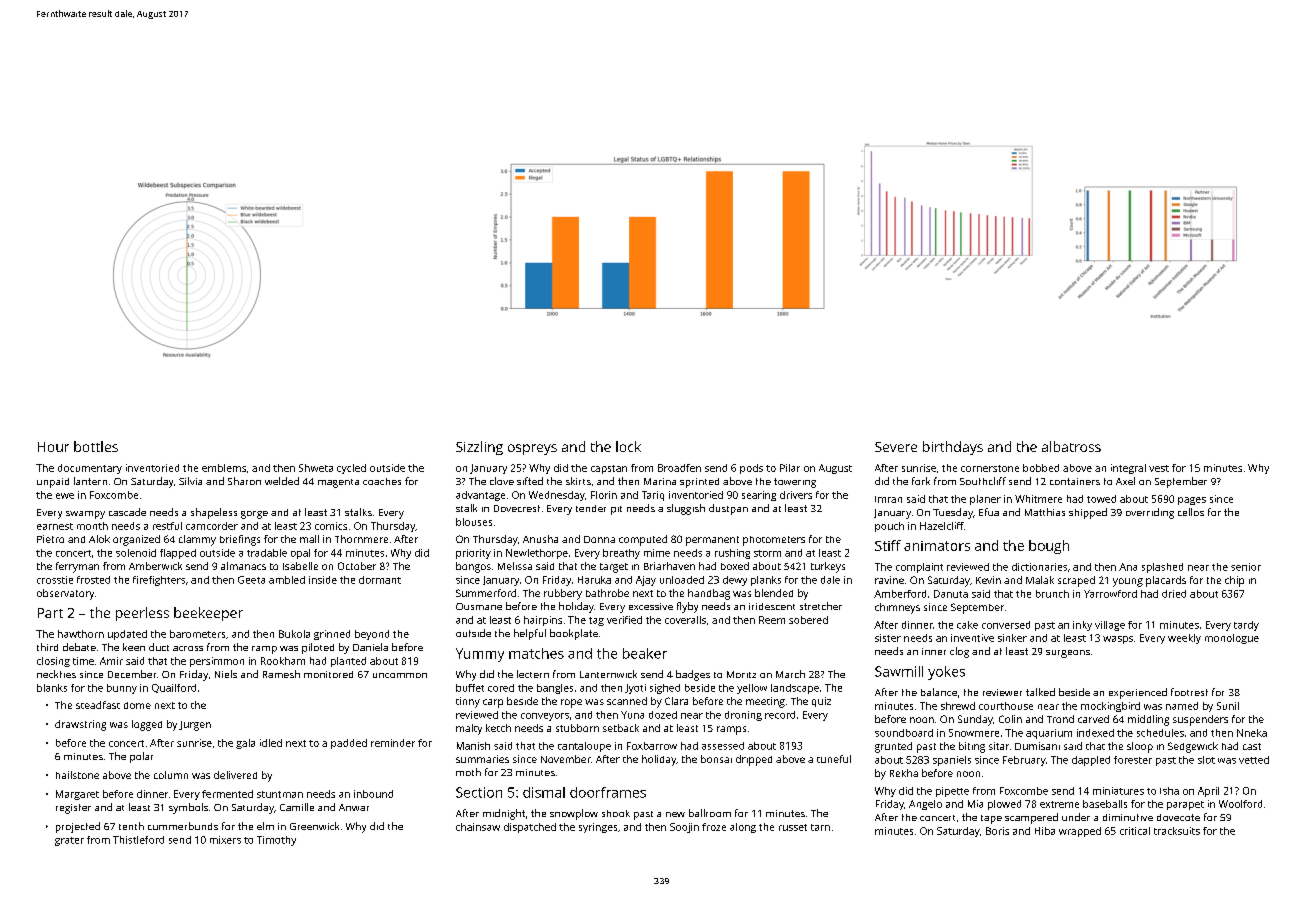 Image resolution: width=1308 pixels, height=924 pixels. Describe the element at coordinates (1246, 626) in the screenshot. I see `tardy` at that location.
